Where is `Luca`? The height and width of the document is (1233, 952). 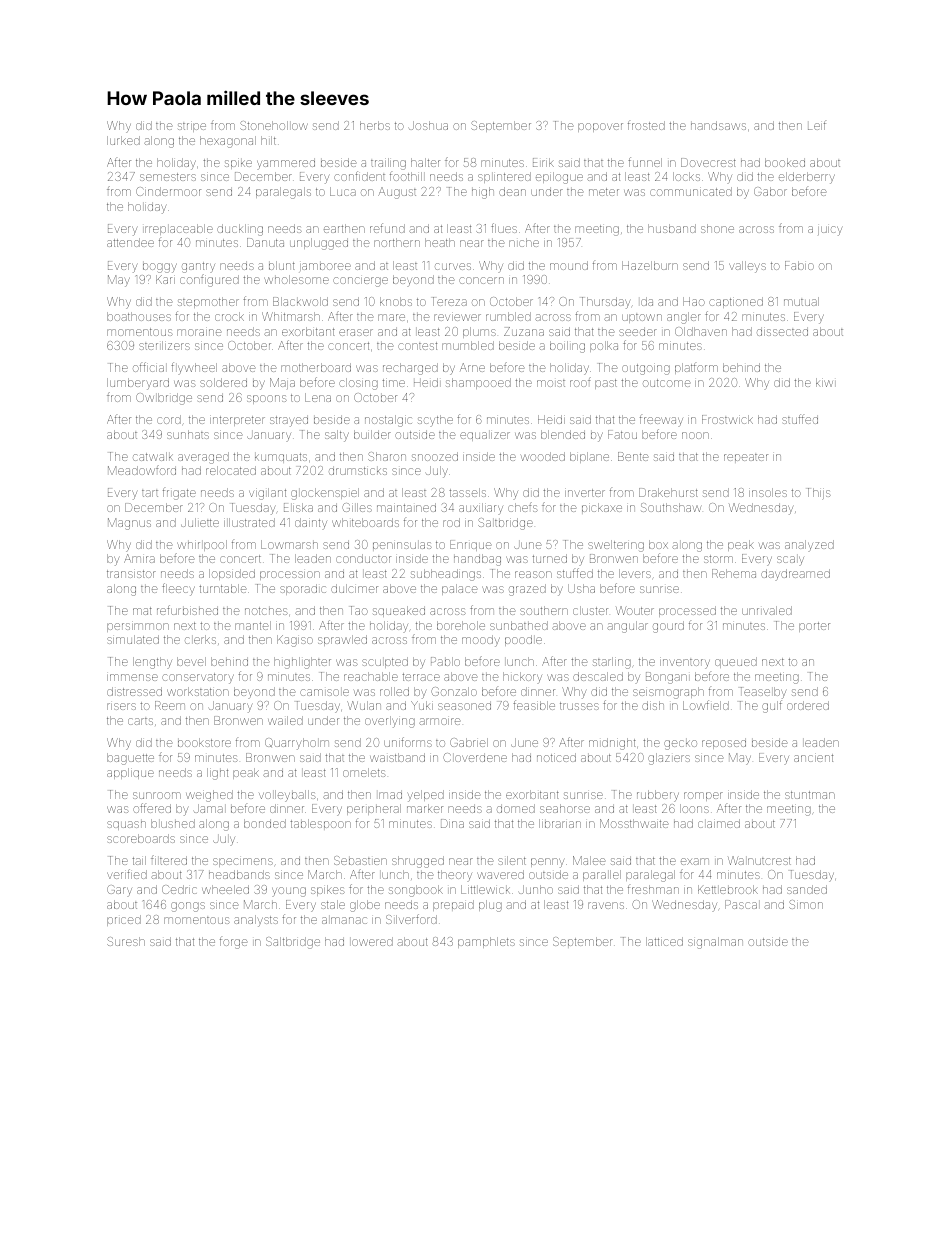 Luca is located at coordinates (343, 191).
